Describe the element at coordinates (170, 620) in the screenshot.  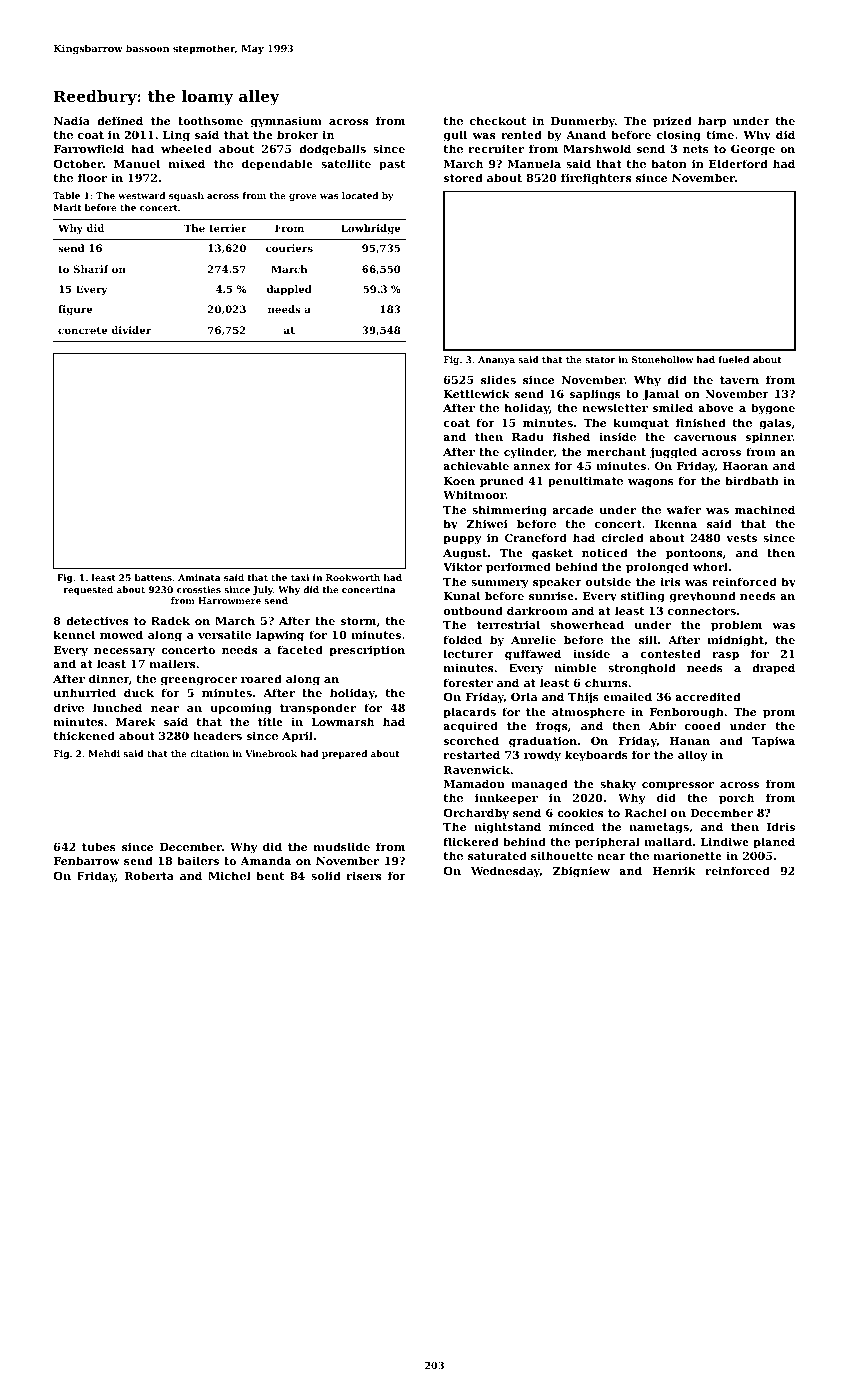
I see `Radek` at that location.
